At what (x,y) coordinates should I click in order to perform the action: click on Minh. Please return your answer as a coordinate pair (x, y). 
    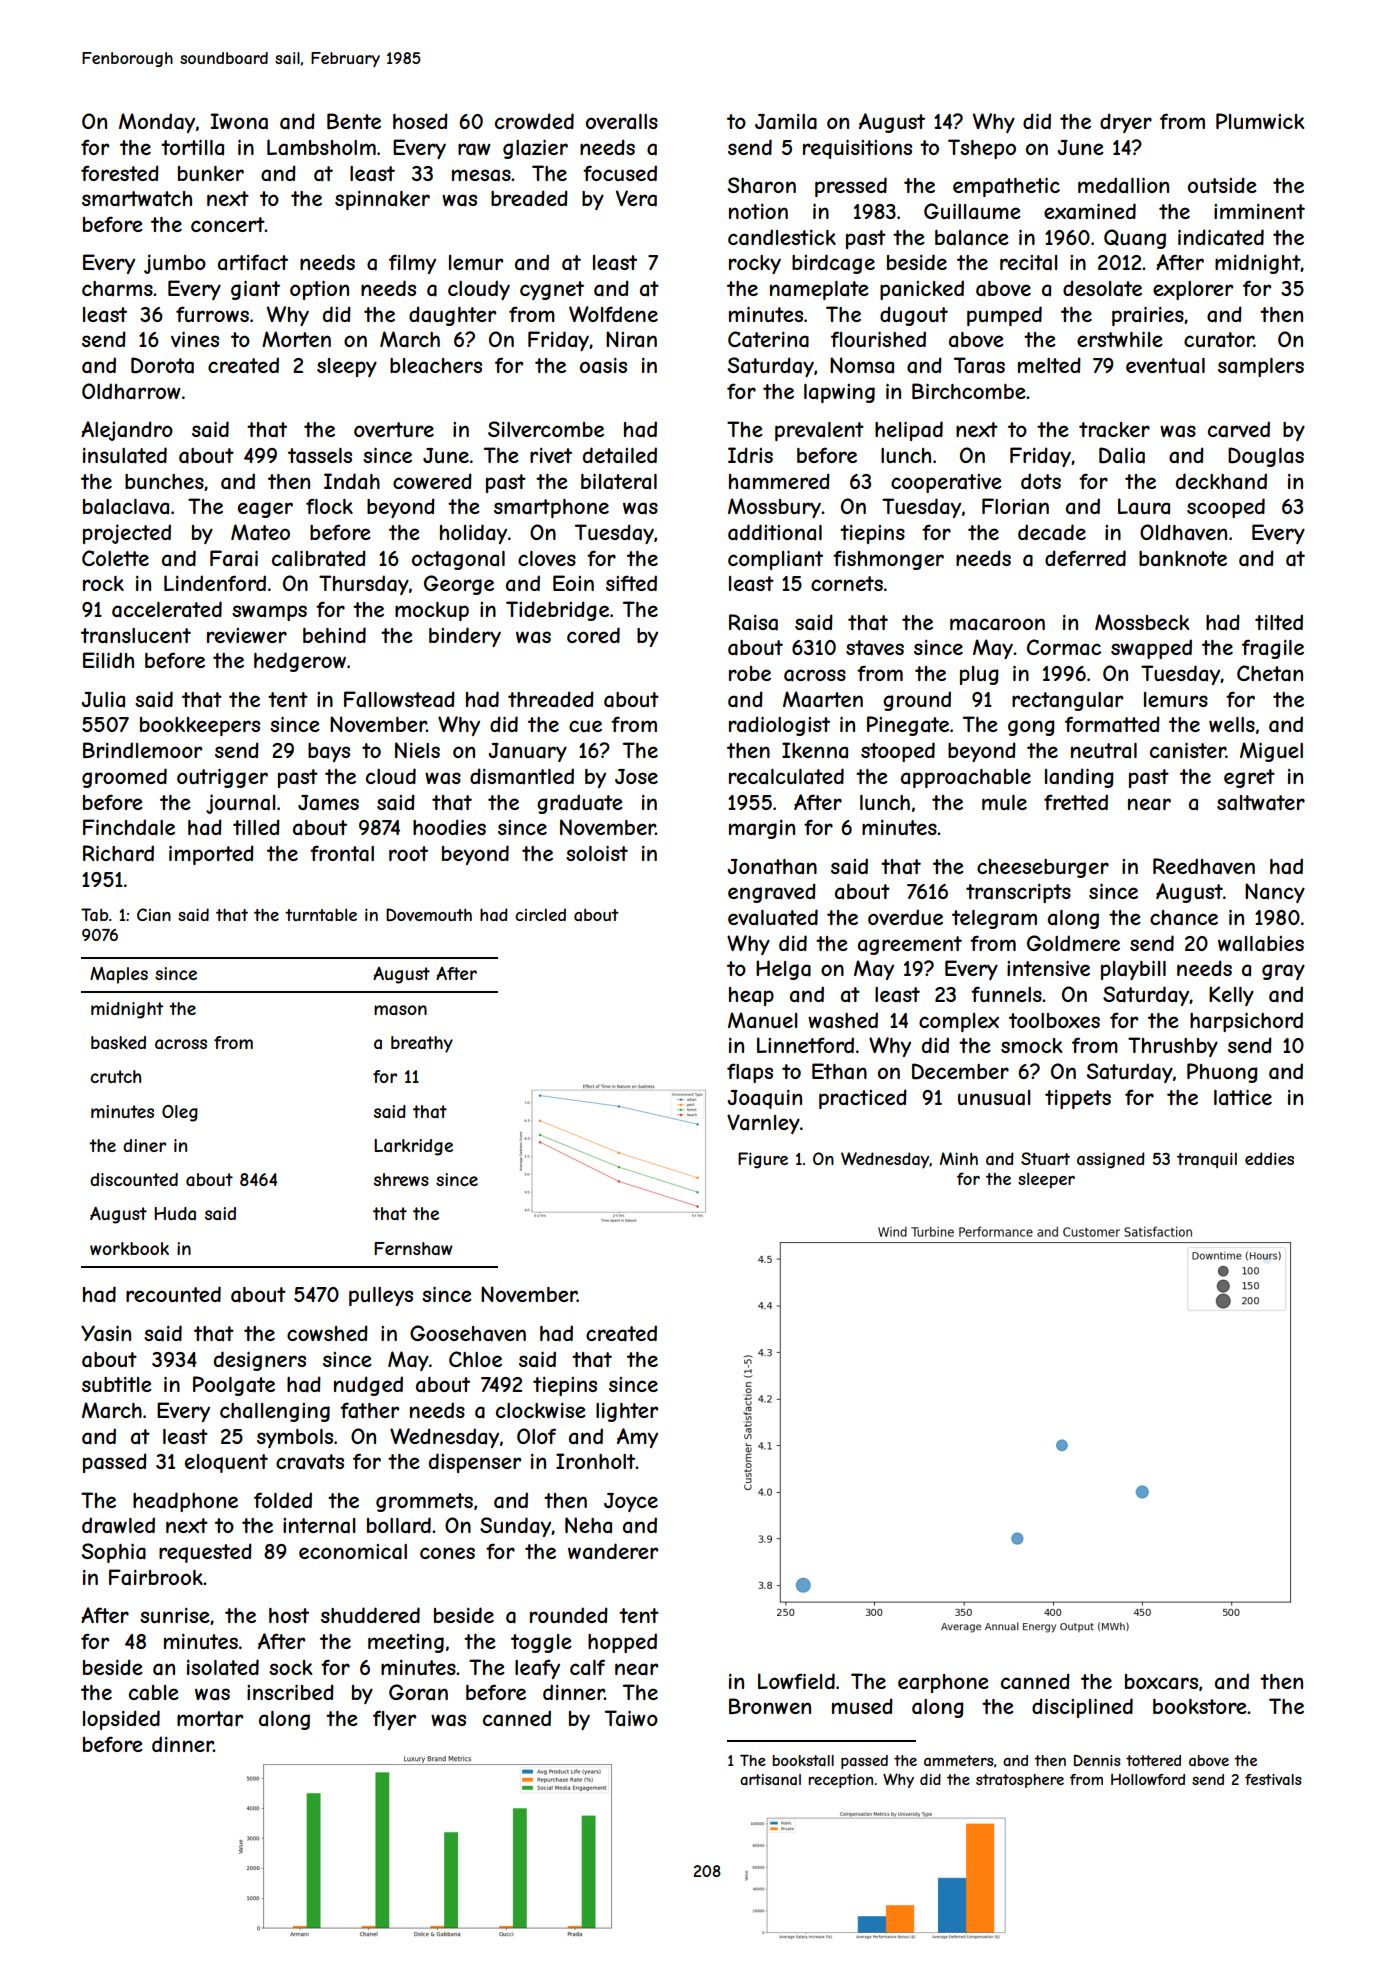
    Looking at the image, I should click on (959, 1158).
